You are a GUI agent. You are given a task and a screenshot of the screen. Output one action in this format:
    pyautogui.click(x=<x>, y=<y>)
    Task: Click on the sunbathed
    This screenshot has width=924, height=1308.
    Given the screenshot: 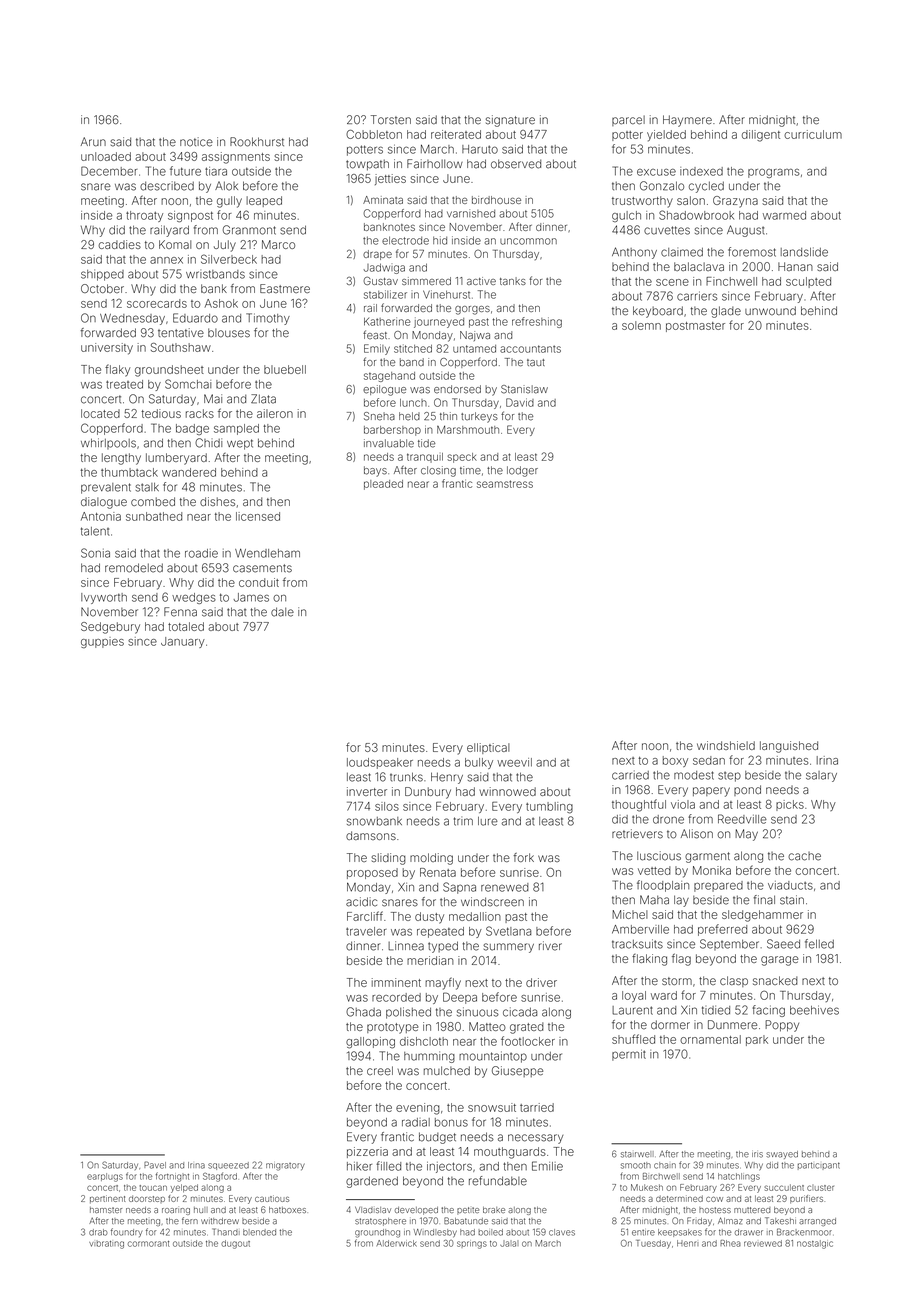 What is the action you would take?
    pyautogui.click(x=154, y=516)
